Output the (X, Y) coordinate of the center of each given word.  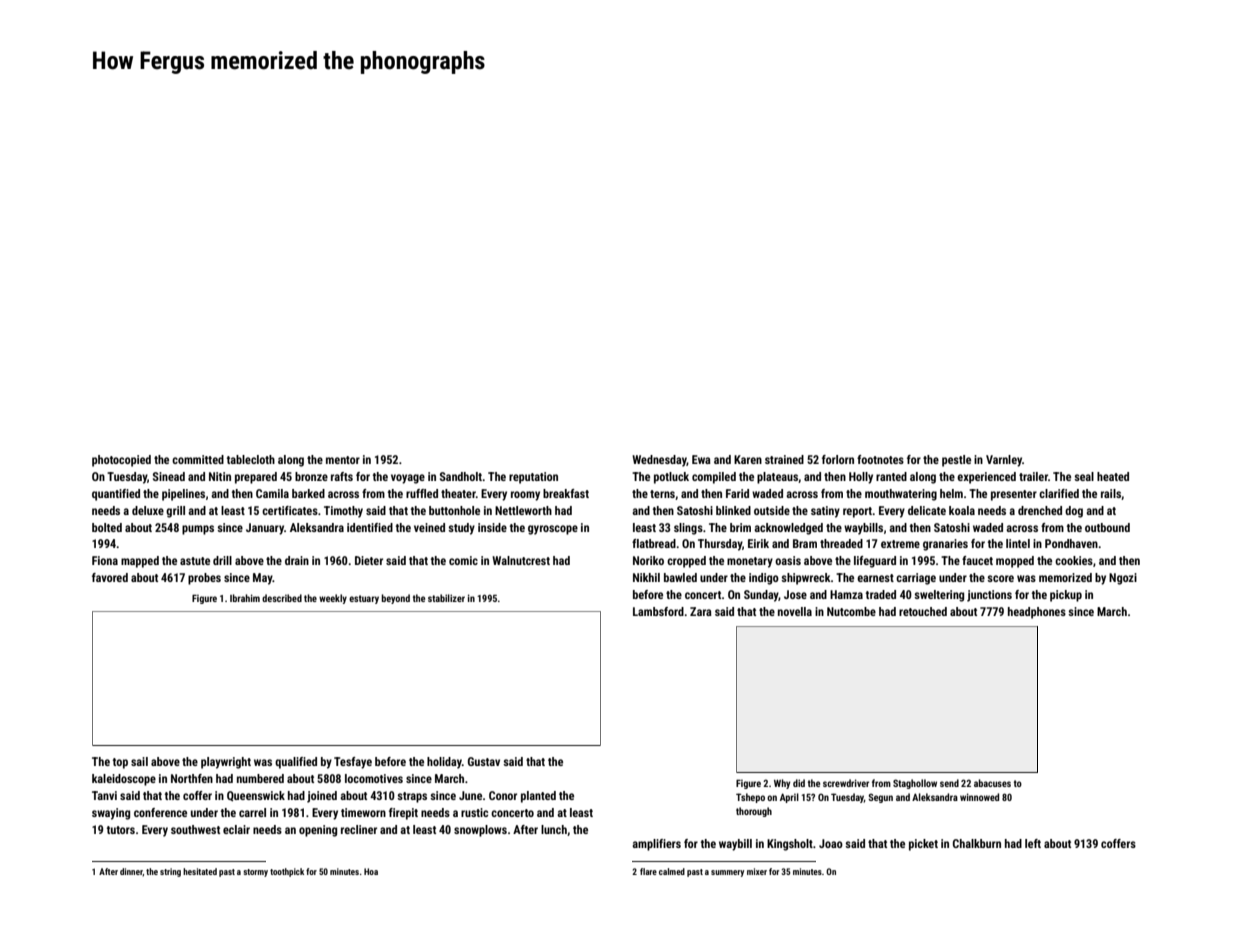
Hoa (371, 871)
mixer (757, 871)
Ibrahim (245, 598)
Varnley (1004, 461)
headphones (1037, 613)
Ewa (701, 459)
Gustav (484, 761)
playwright (226, 763)
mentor (343, 460)
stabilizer (446, 598)
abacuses (992, 783)
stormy (255, 873)
